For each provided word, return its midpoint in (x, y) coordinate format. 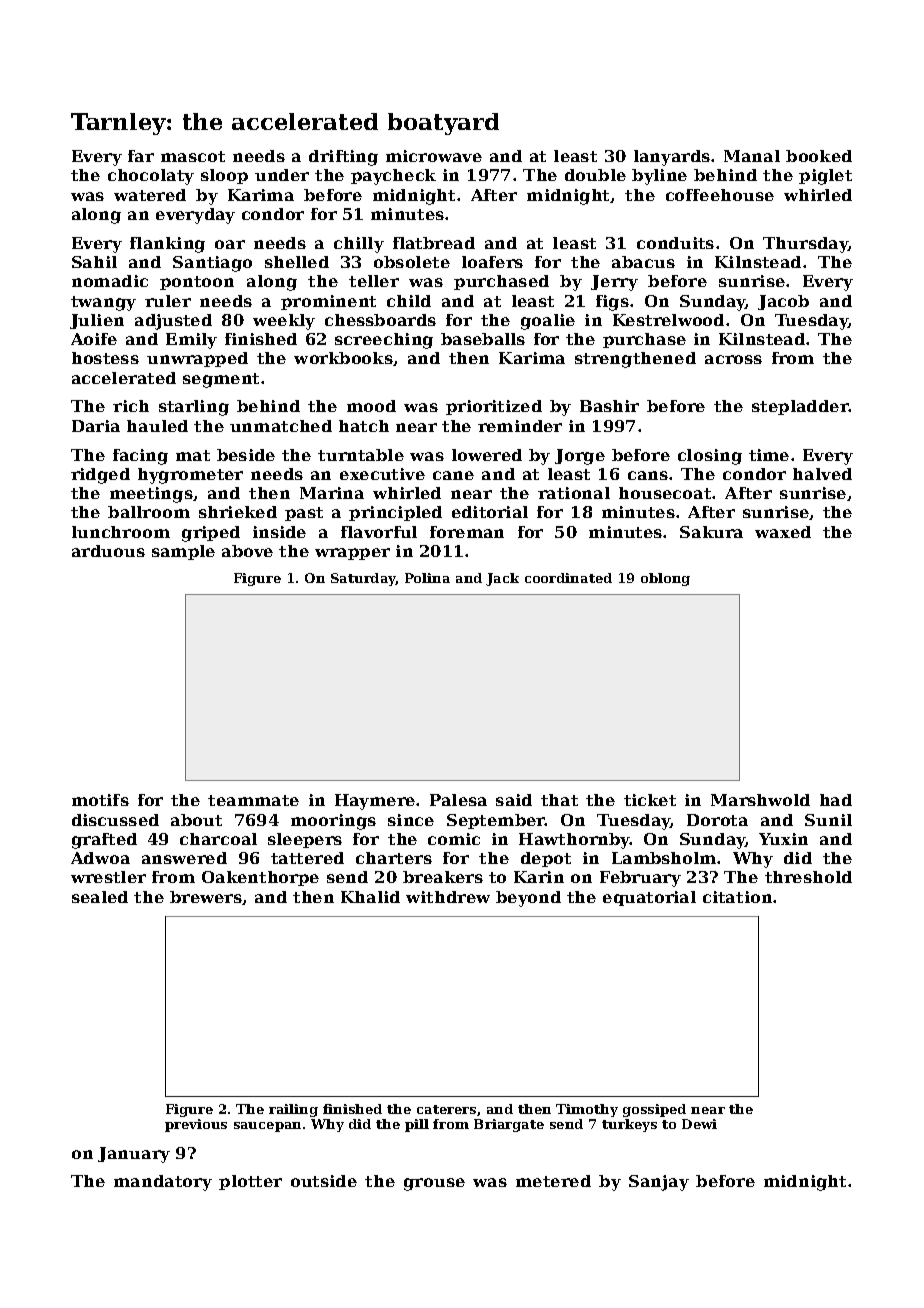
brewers (206, 898)
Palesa (458, 800)
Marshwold (760, 800)
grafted (104, 841)
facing (140, 457)
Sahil (94, 262)
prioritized (494, 407)
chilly (359, 245)
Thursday (805, 245)
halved (822, 474)
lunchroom (121, 532)
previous (196, 1125)
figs (612, 303)
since (411, 820)
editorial (490, 512)
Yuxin (783, 839)
